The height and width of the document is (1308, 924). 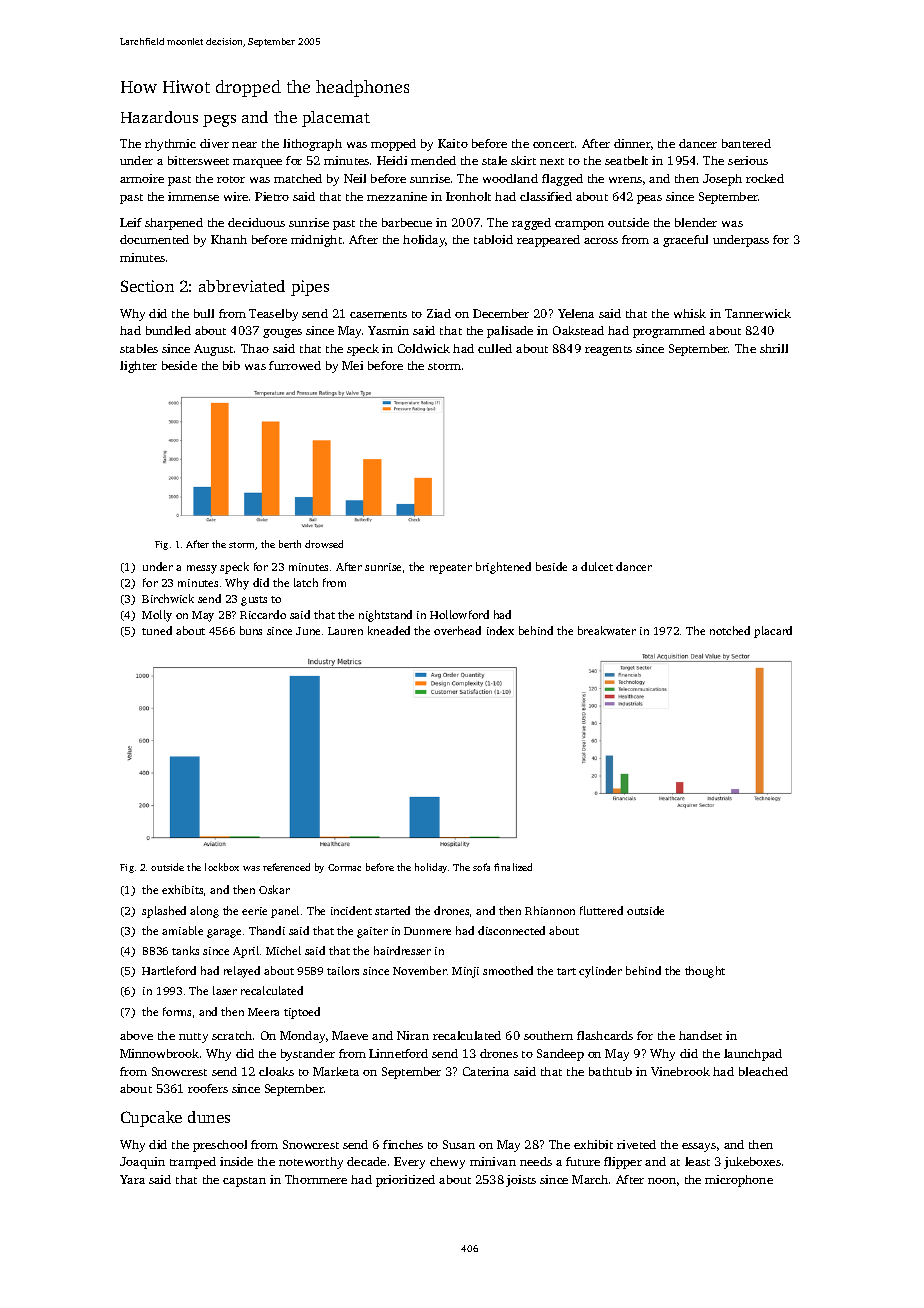 I want to click on bantered, so click(x=746, y=143).
